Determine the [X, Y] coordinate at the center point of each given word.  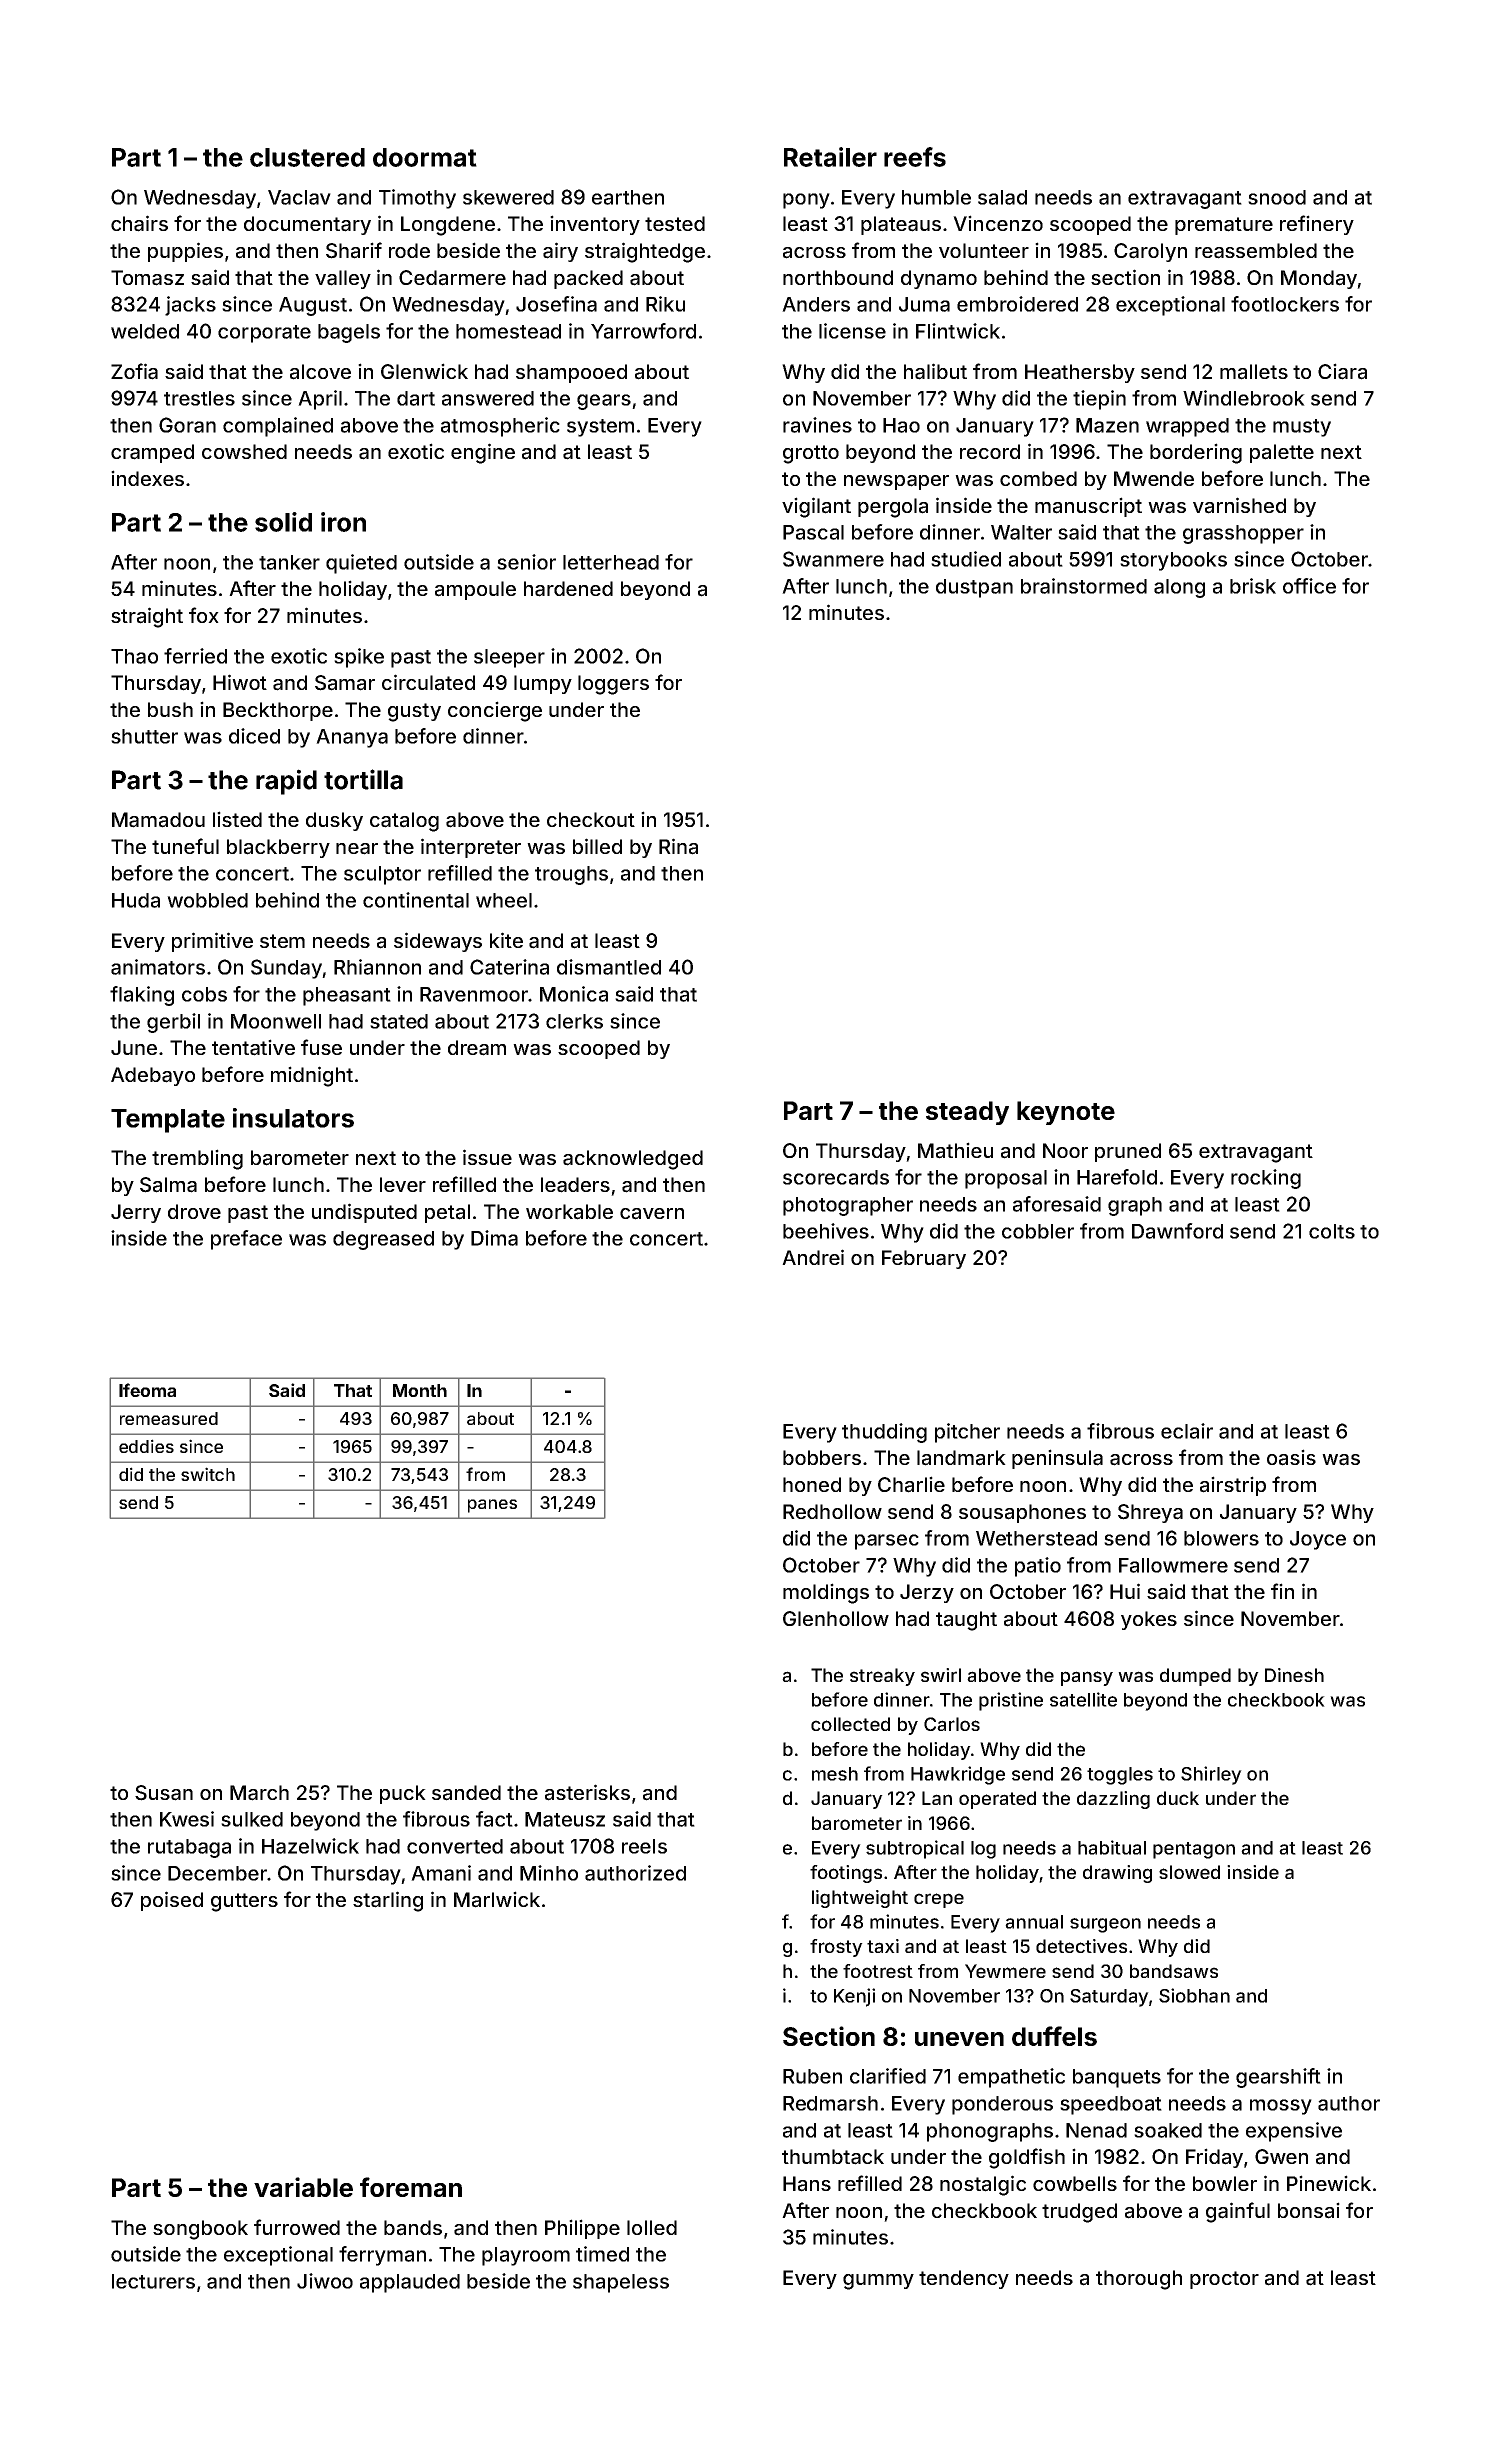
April [320, 400]
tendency [964, 2279]
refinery [1317, 225]
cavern [652, 1214]
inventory [595, 225]
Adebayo [153, 1076]
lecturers [153, 2281]
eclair [1187, 1431]
